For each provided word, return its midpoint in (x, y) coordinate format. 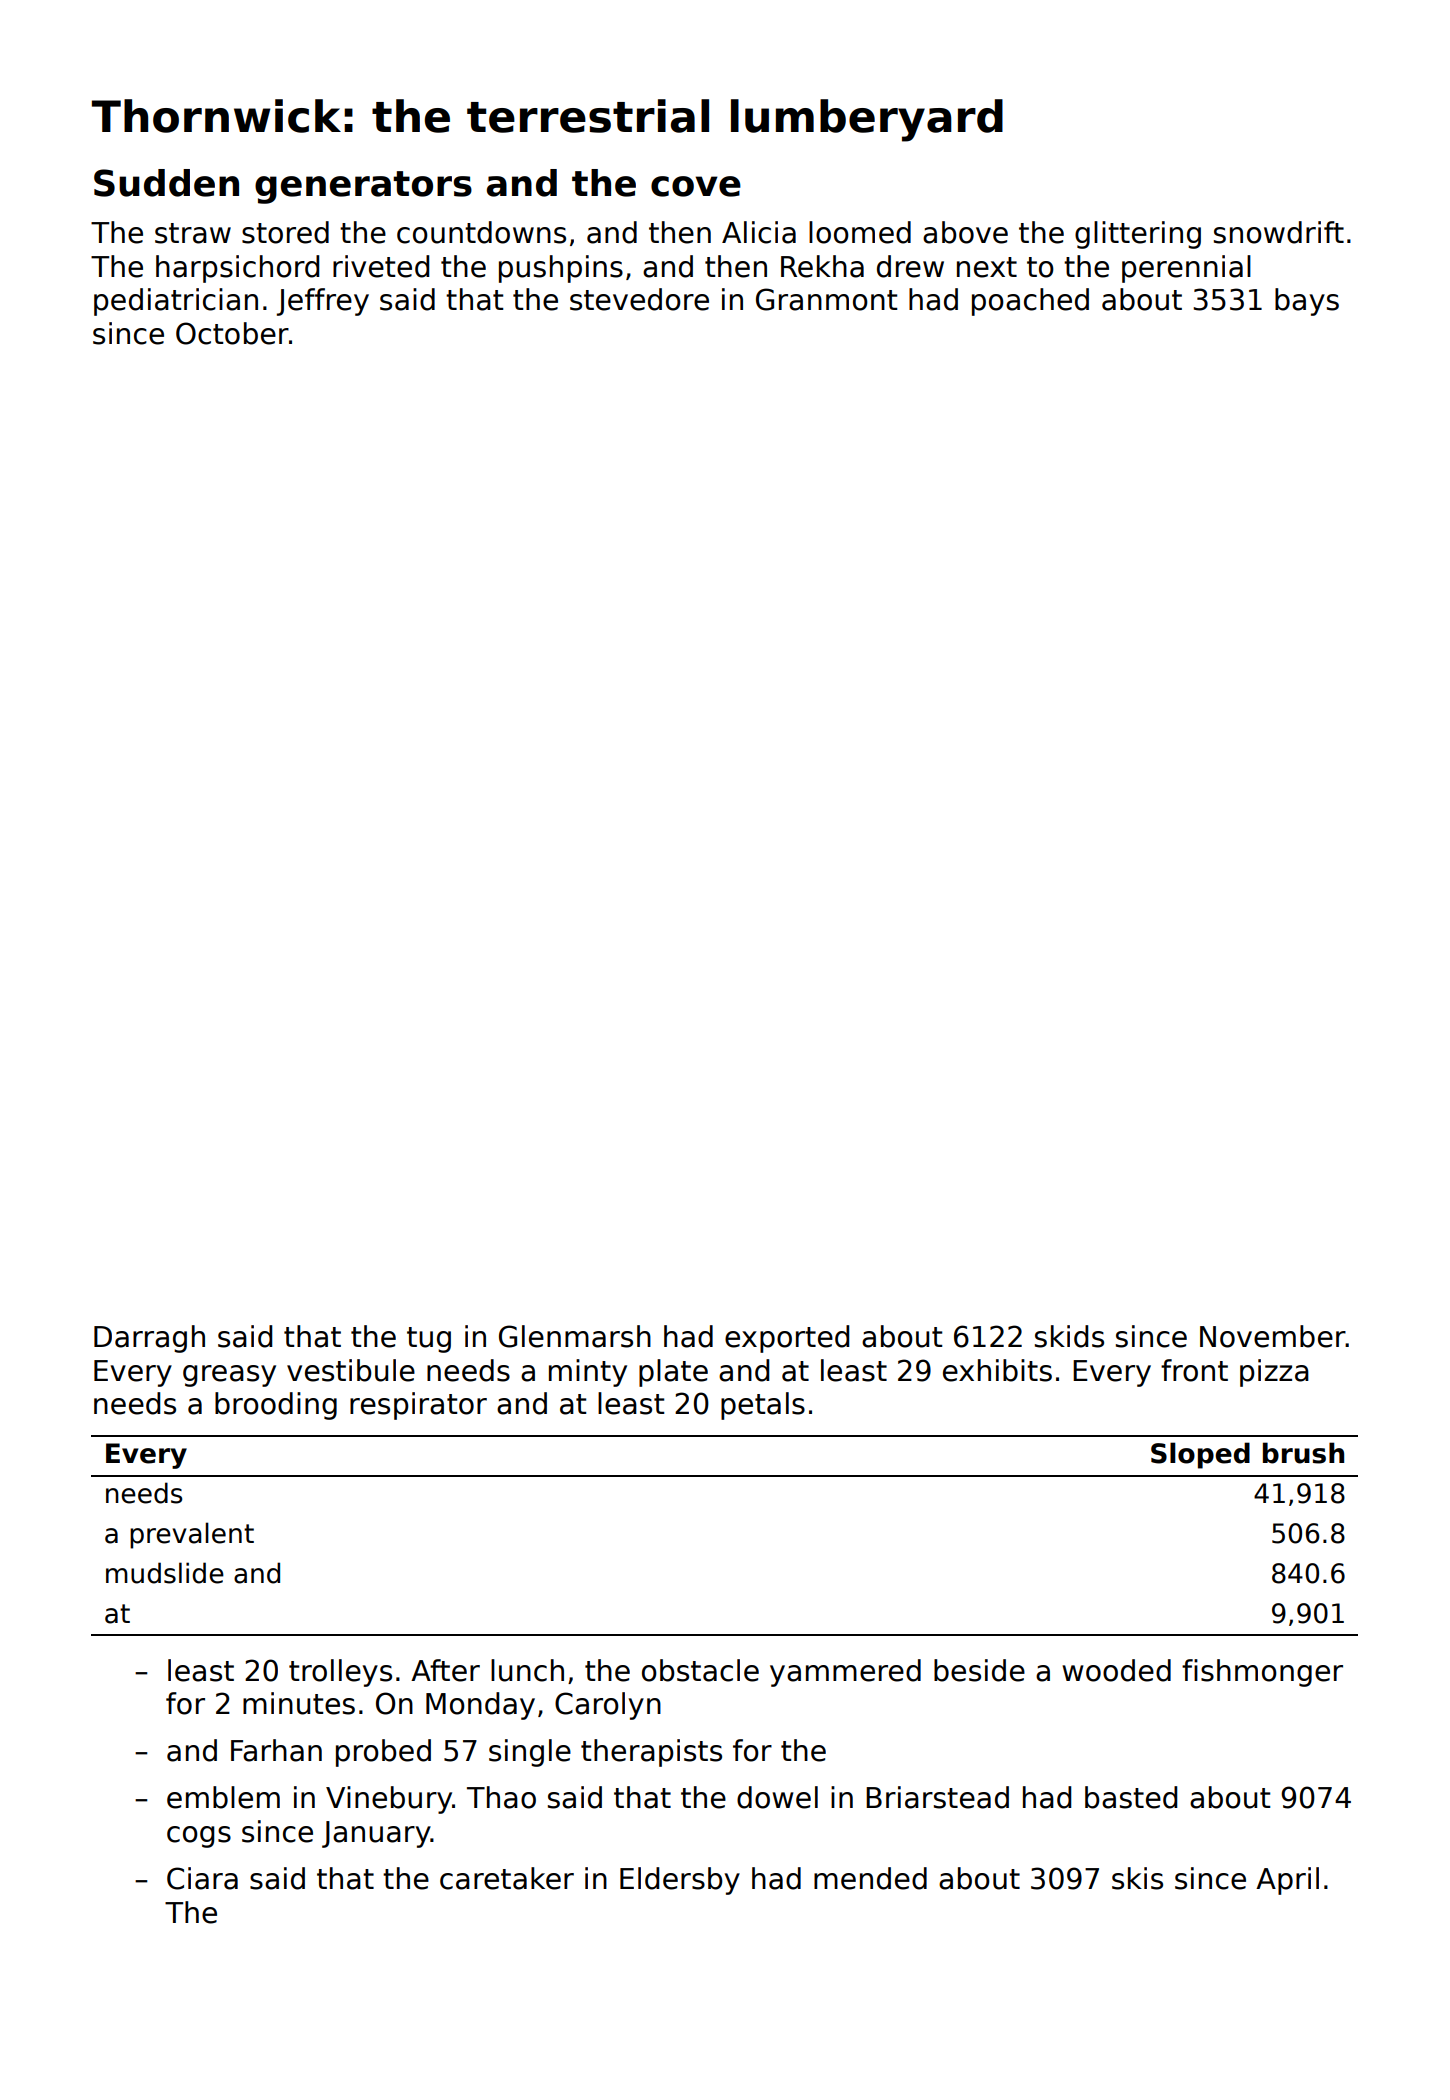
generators (363, 187)
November (1273, 1336)
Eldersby (680, 1881)
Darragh (149, 1339)
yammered (845, 1673)
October (232, 333)
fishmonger (1262, 1673)
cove (696, 186)
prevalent (192, 1535)
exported (787, 1339)
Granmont (826, 299)
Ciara (202, 1878)
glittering (1138, 235)
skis (1137, 1878)
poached (1030, 302)
